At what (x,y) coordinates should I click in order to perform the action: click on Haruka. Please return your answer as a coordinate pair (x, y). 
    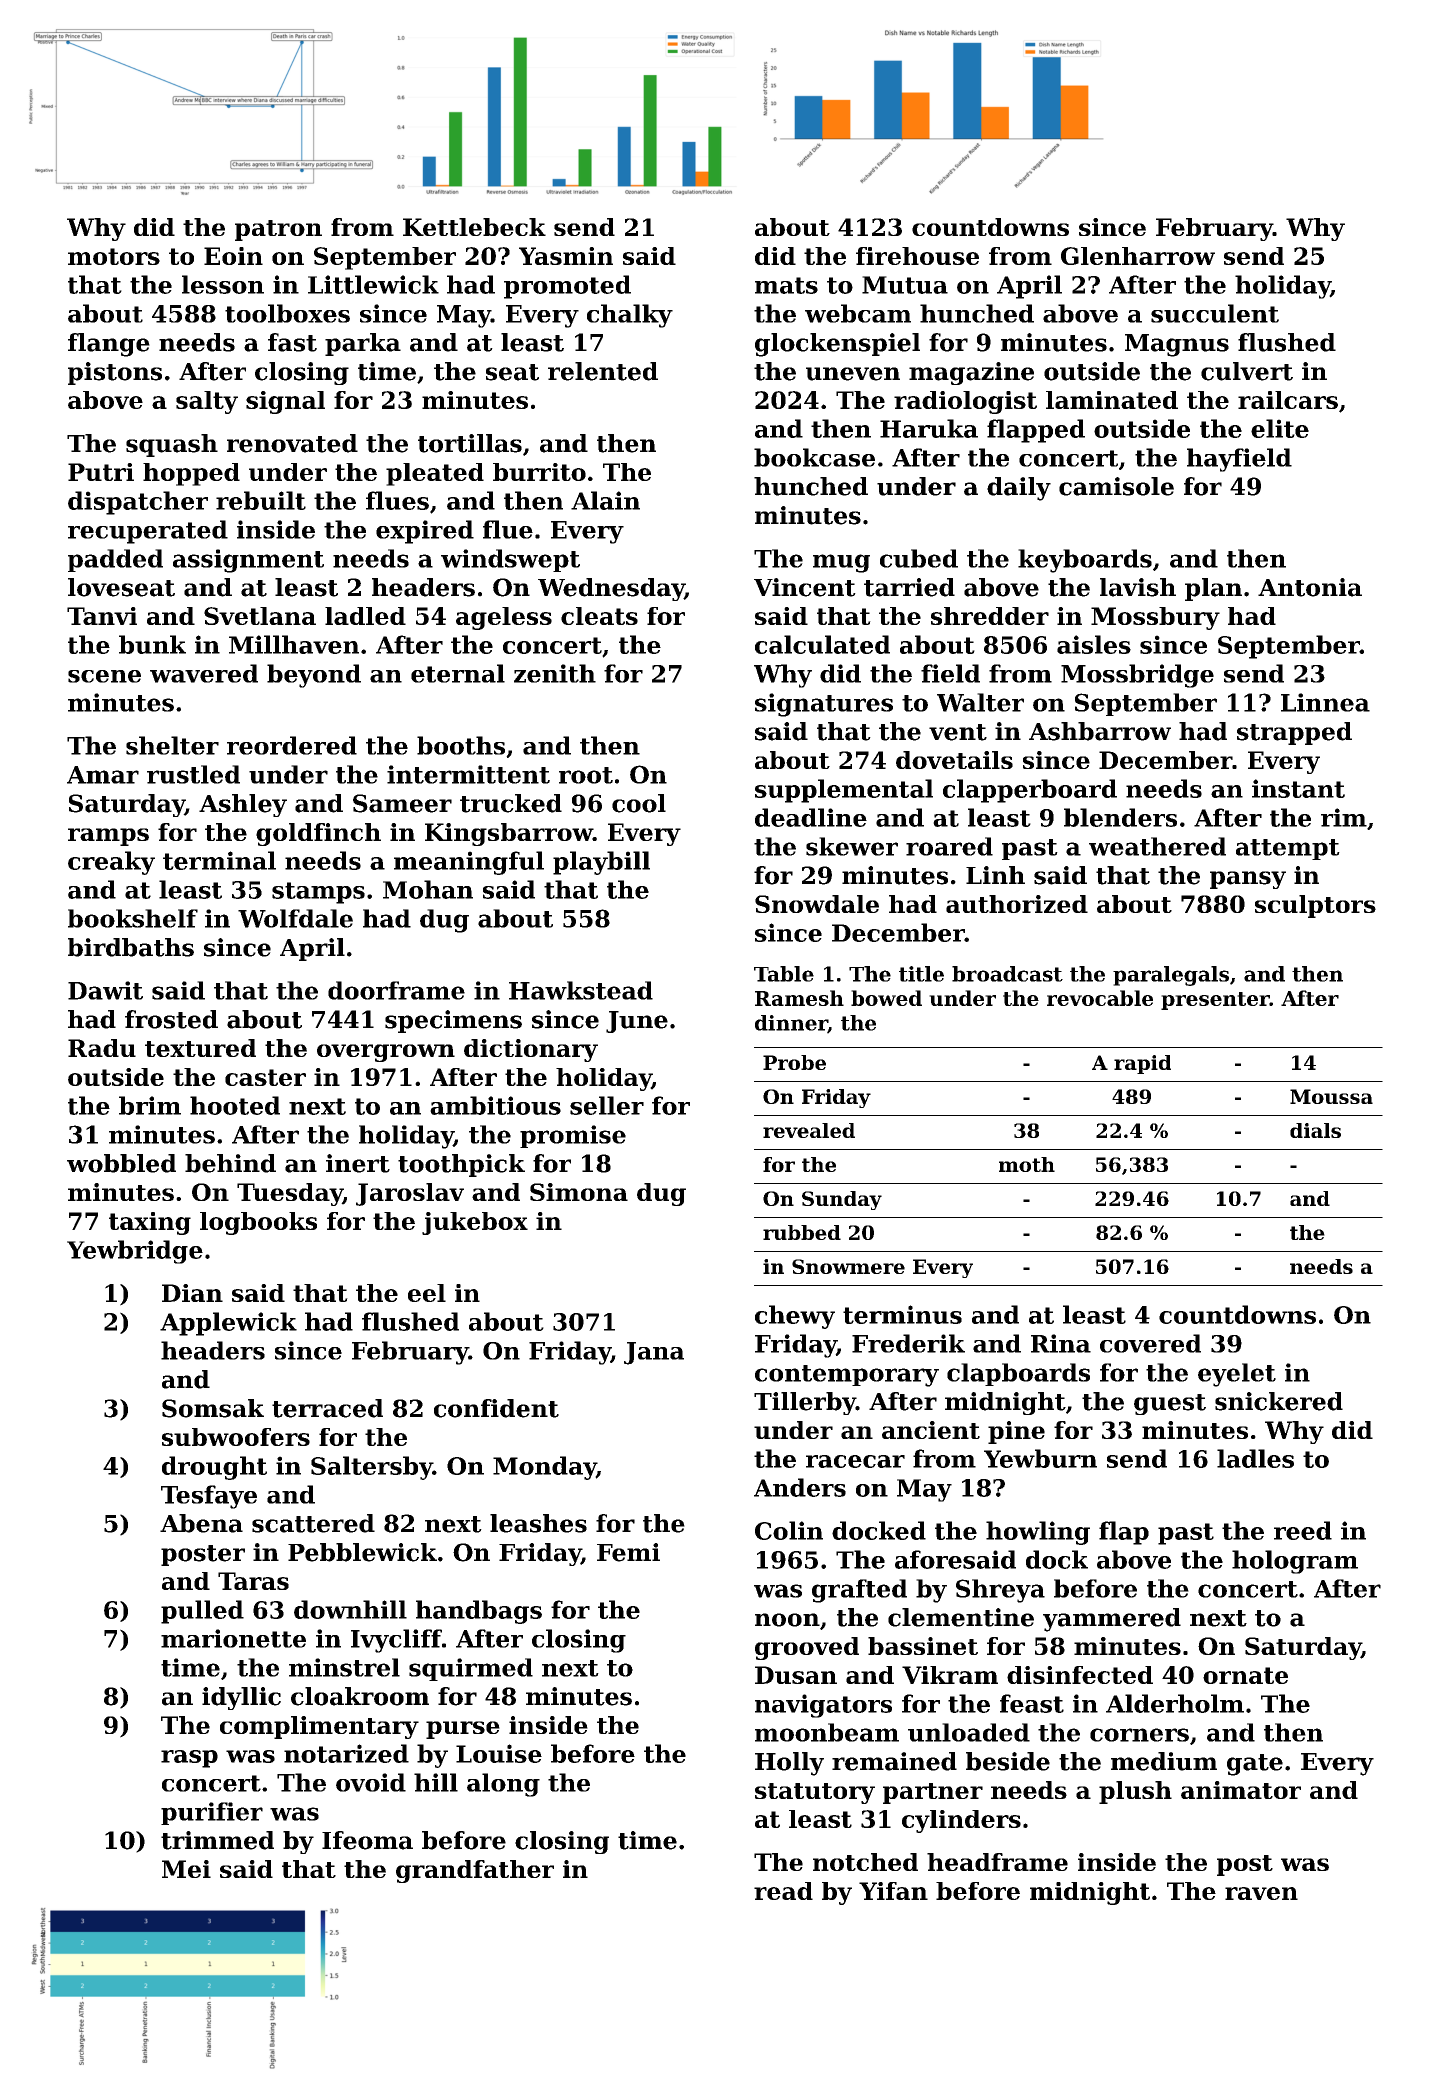
    Looking at the image, I should click on (929, 428).
